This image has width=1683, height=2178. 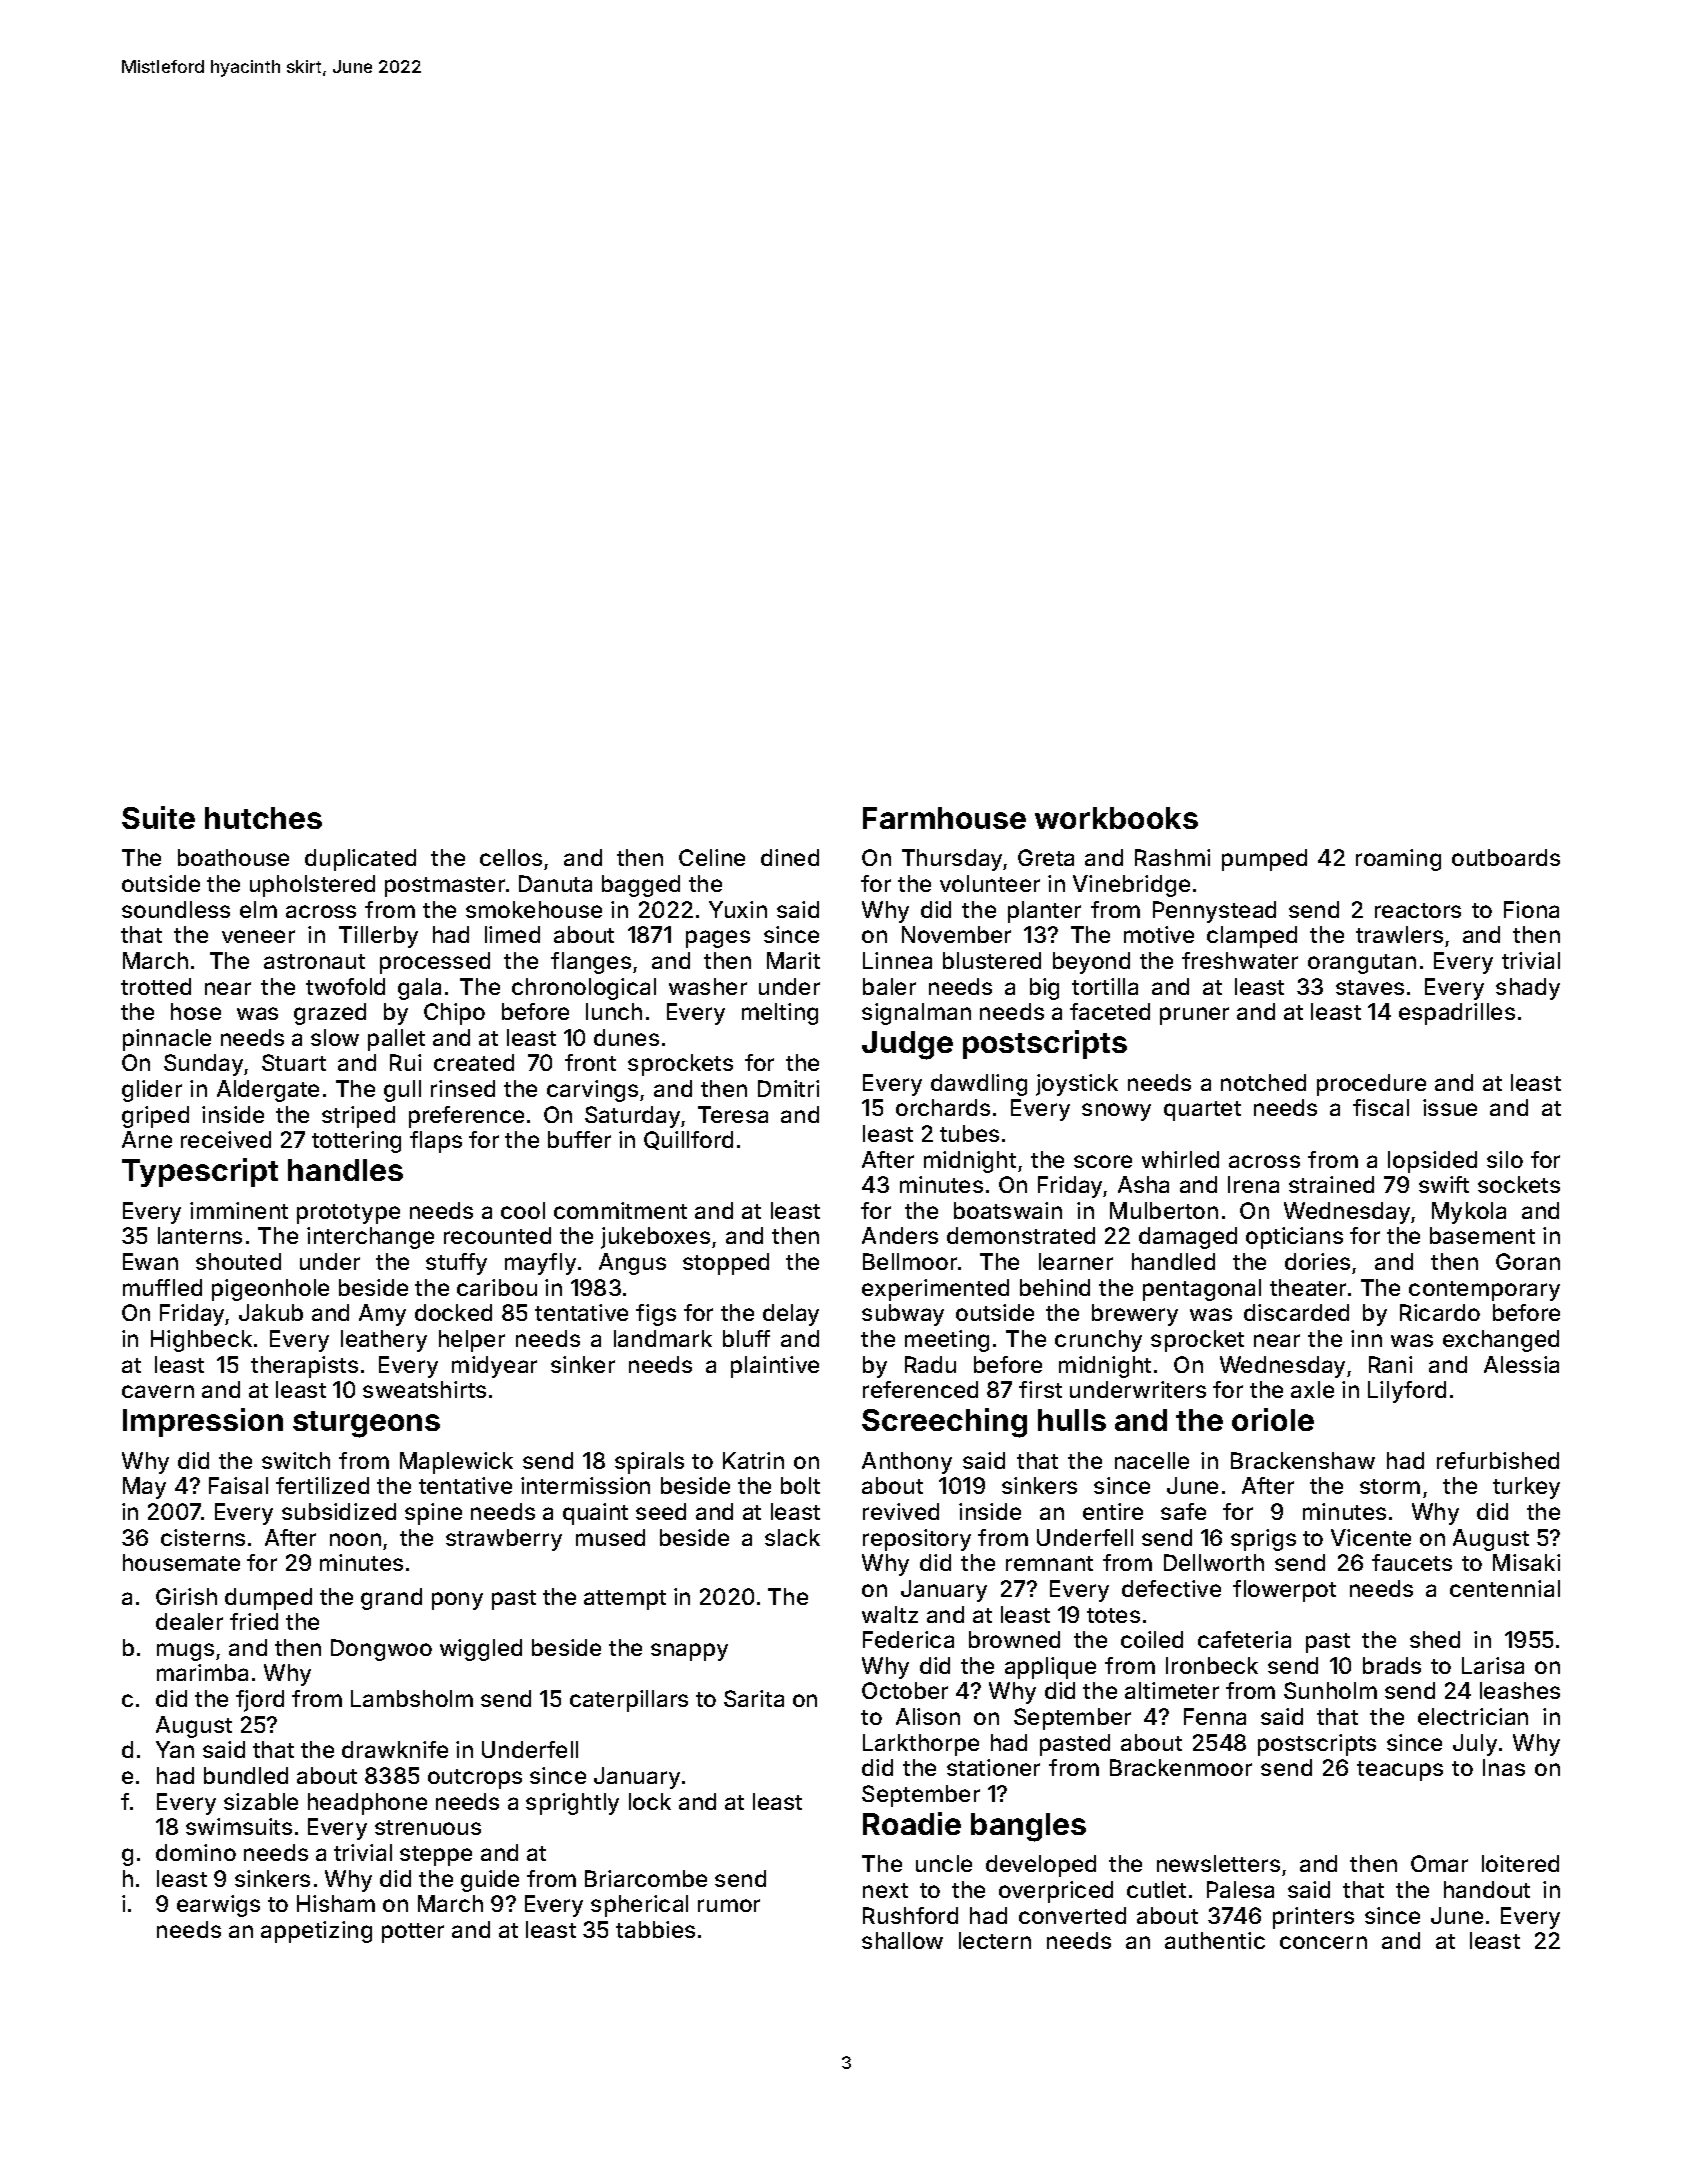 I want to click on faucets, so click(x=1412, y=1562).
